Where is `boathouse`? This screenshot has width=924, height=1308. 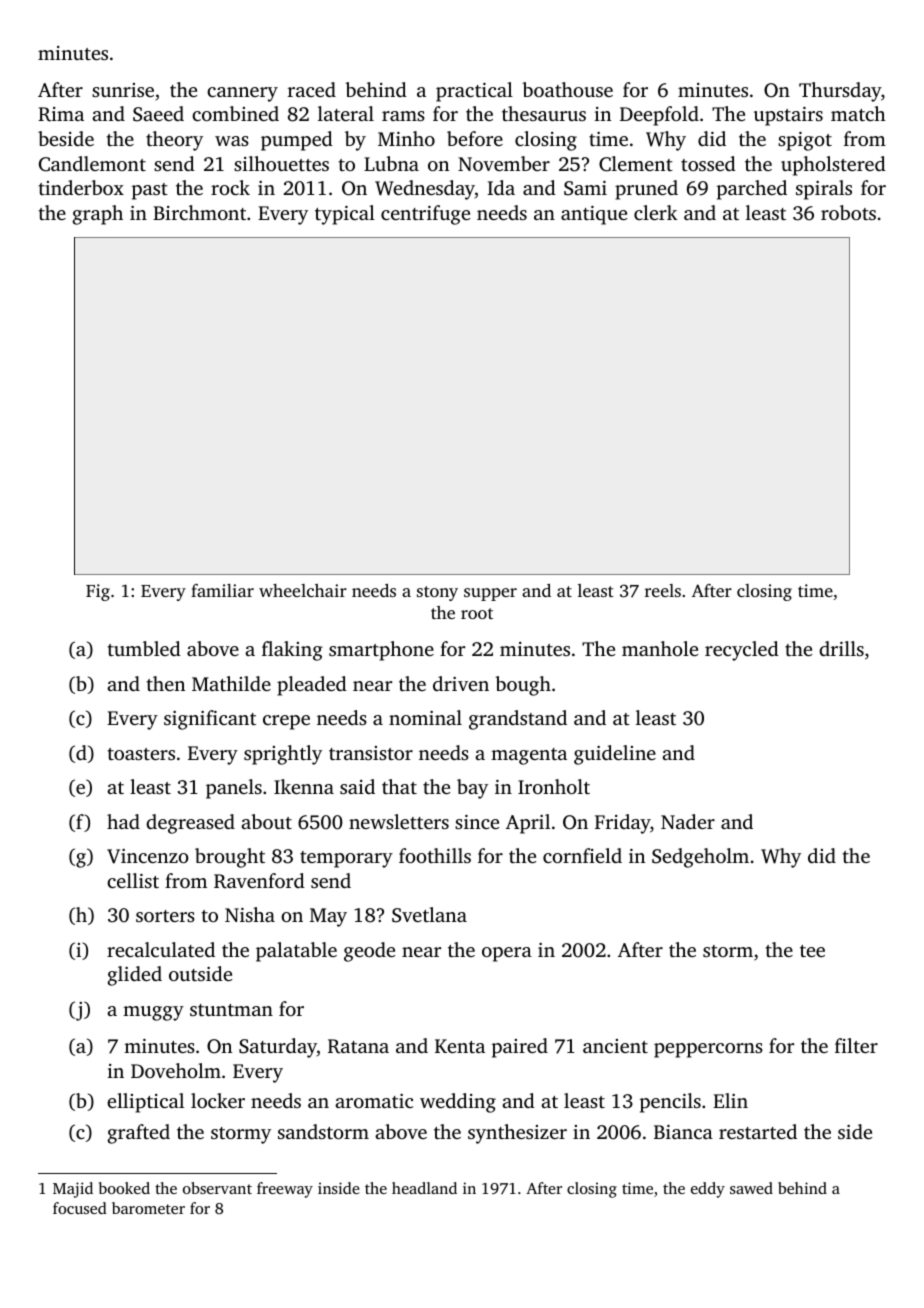
boathouse is located at coordinates (567, 89).
